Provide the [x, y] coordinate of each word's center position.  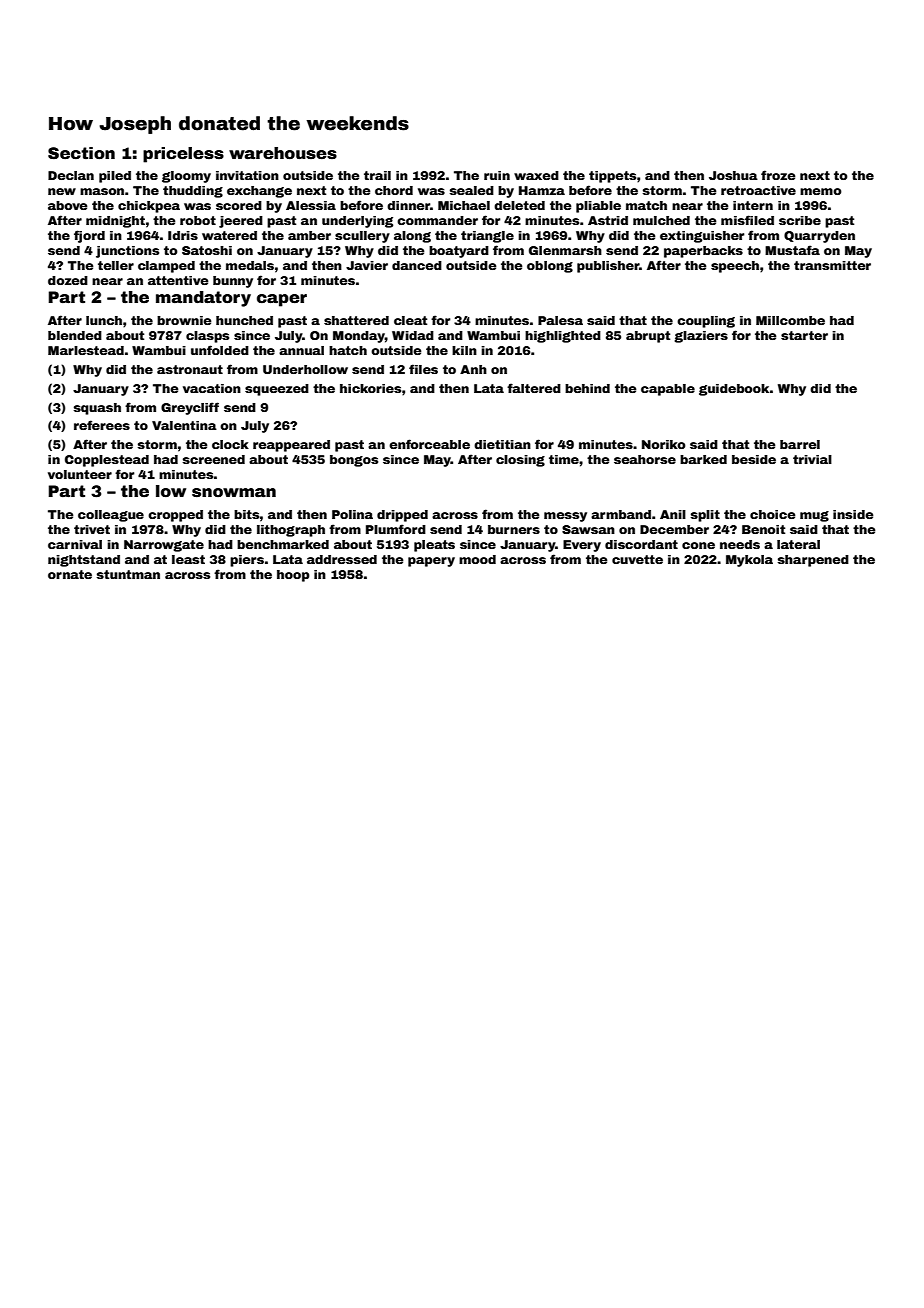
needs [740, 544]
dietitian [502, 444]
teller [116, 265]
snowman [234, 493]
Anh [473, 369]
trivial [812, 459]
